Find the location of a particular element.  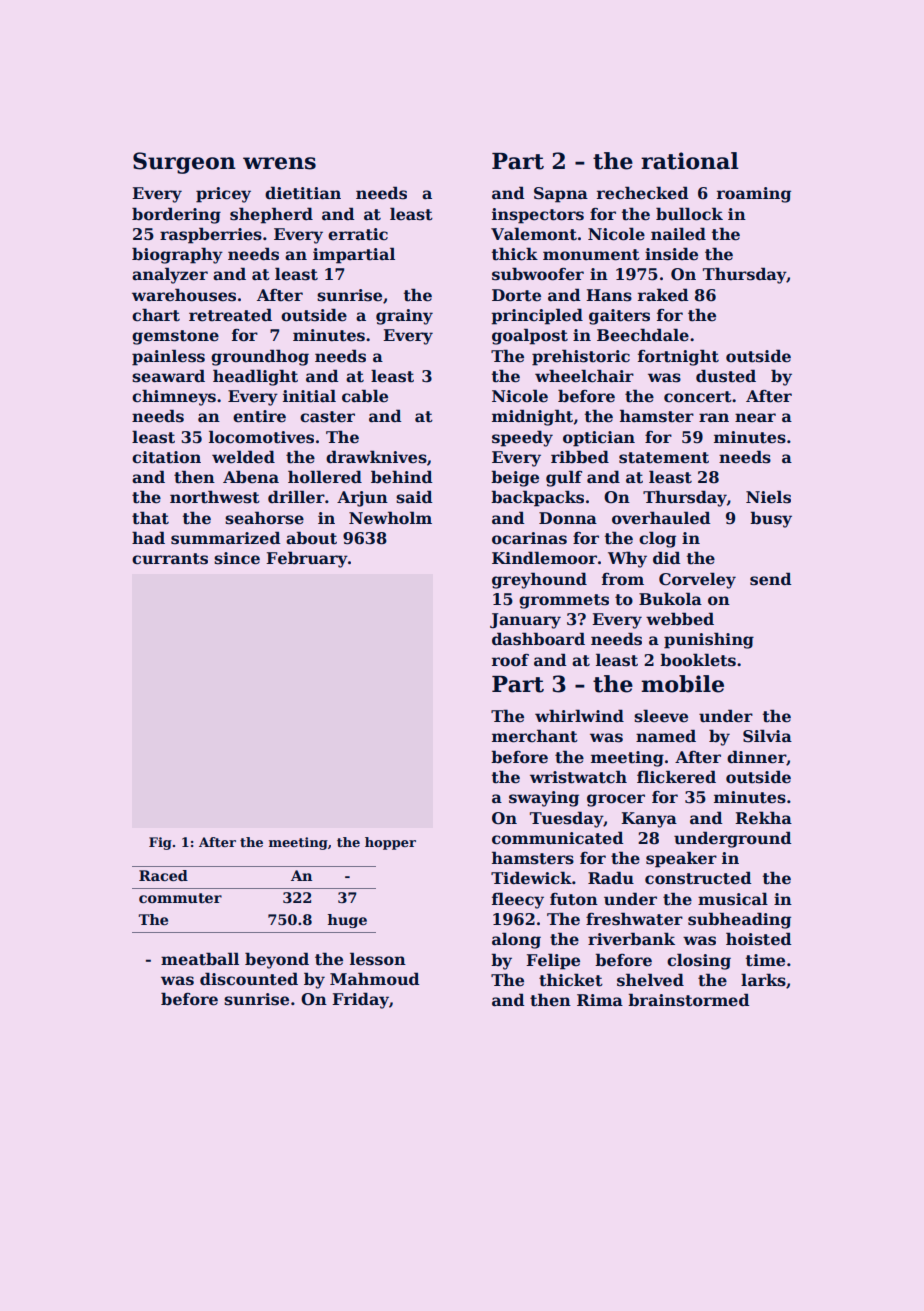

mobile is located at coordinates (682, 684).
